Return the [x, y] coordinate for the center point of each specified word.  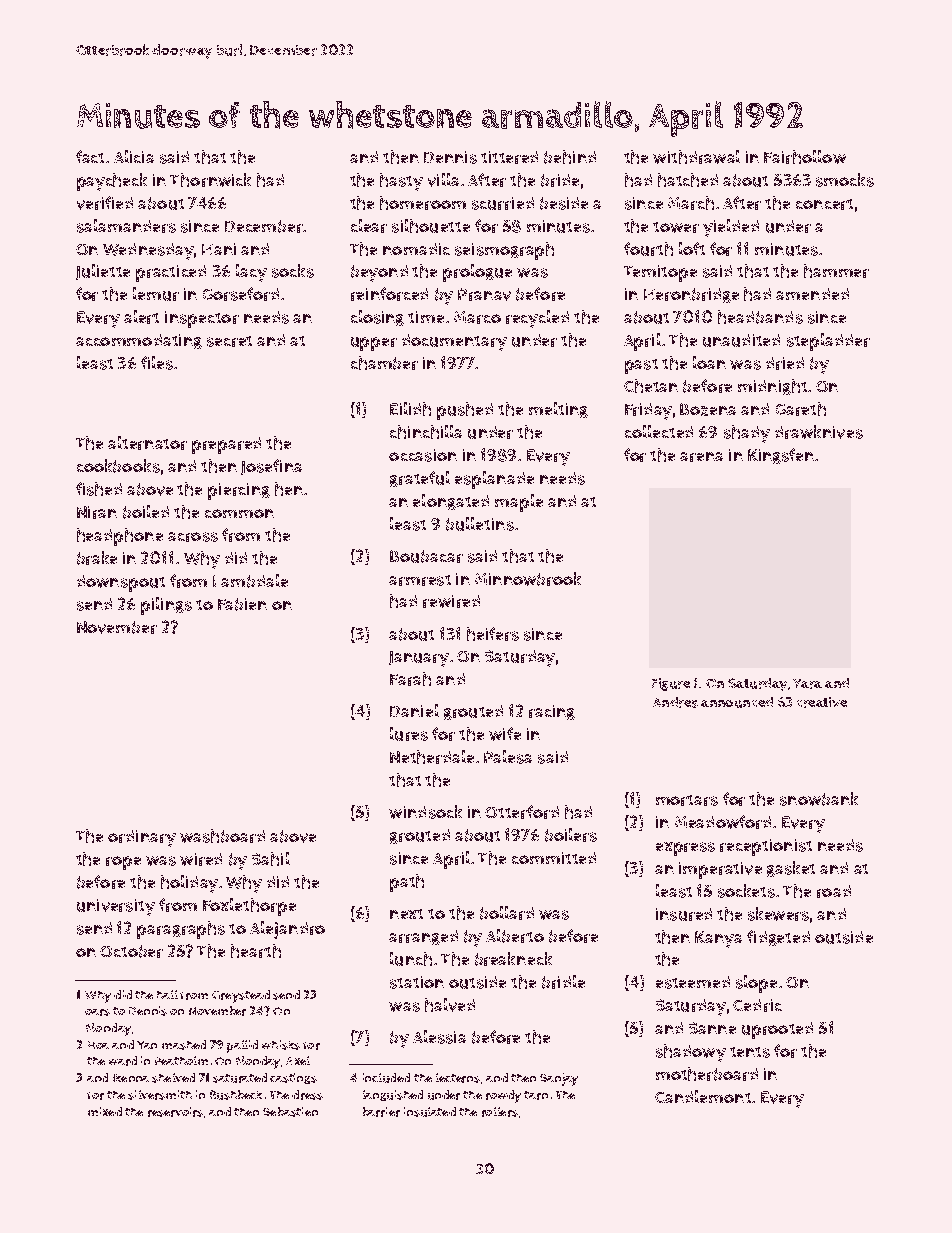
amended [812, 294]
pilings [166, 606]
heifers [493, 634]
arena [701, 457]
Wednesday [148, 251]
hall [167, 994]
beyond [379, 273]
